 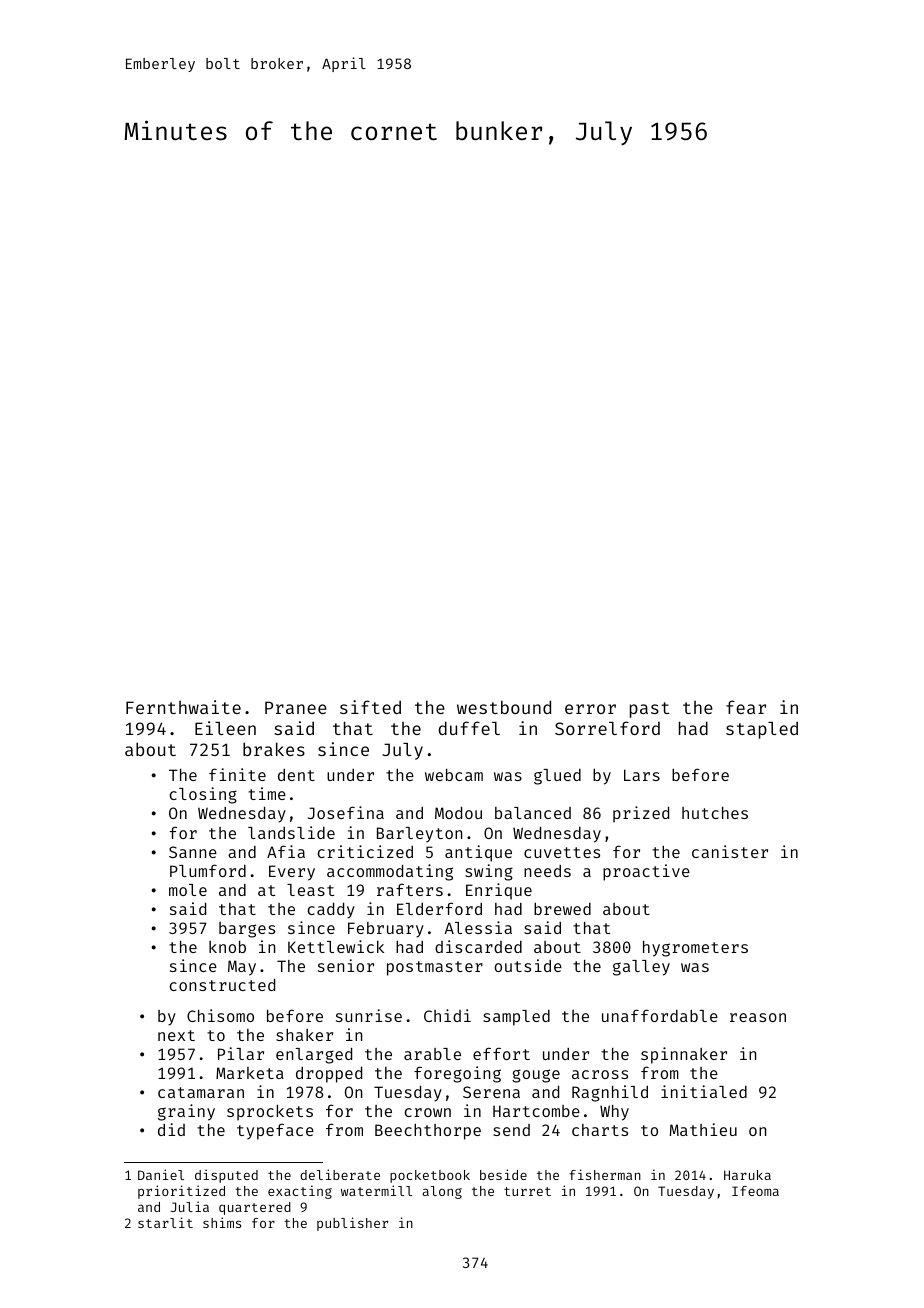 I want to click on sifted, so click(x=370, y=707).
